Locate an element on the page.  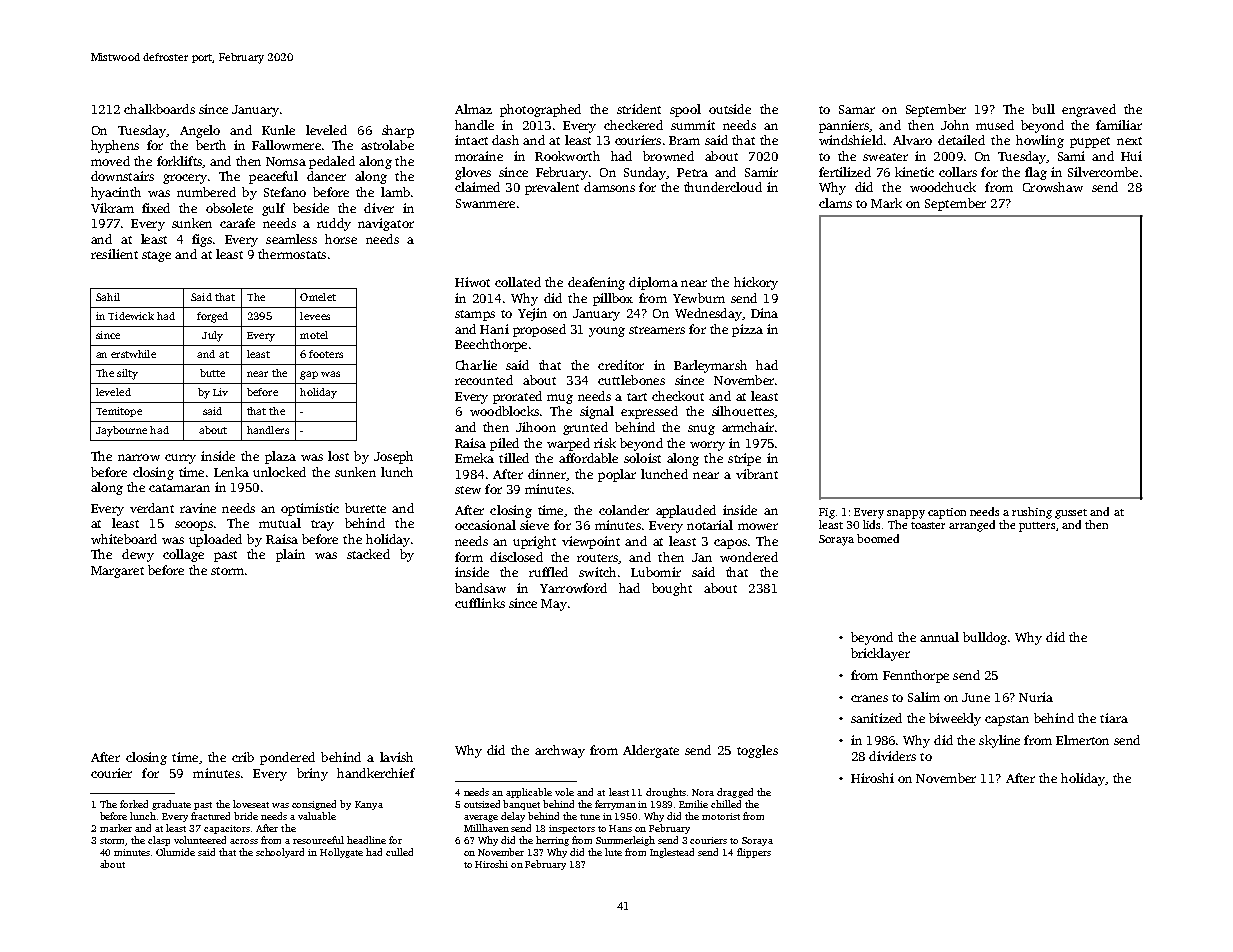
moved is located at coordinates (110, 161).
